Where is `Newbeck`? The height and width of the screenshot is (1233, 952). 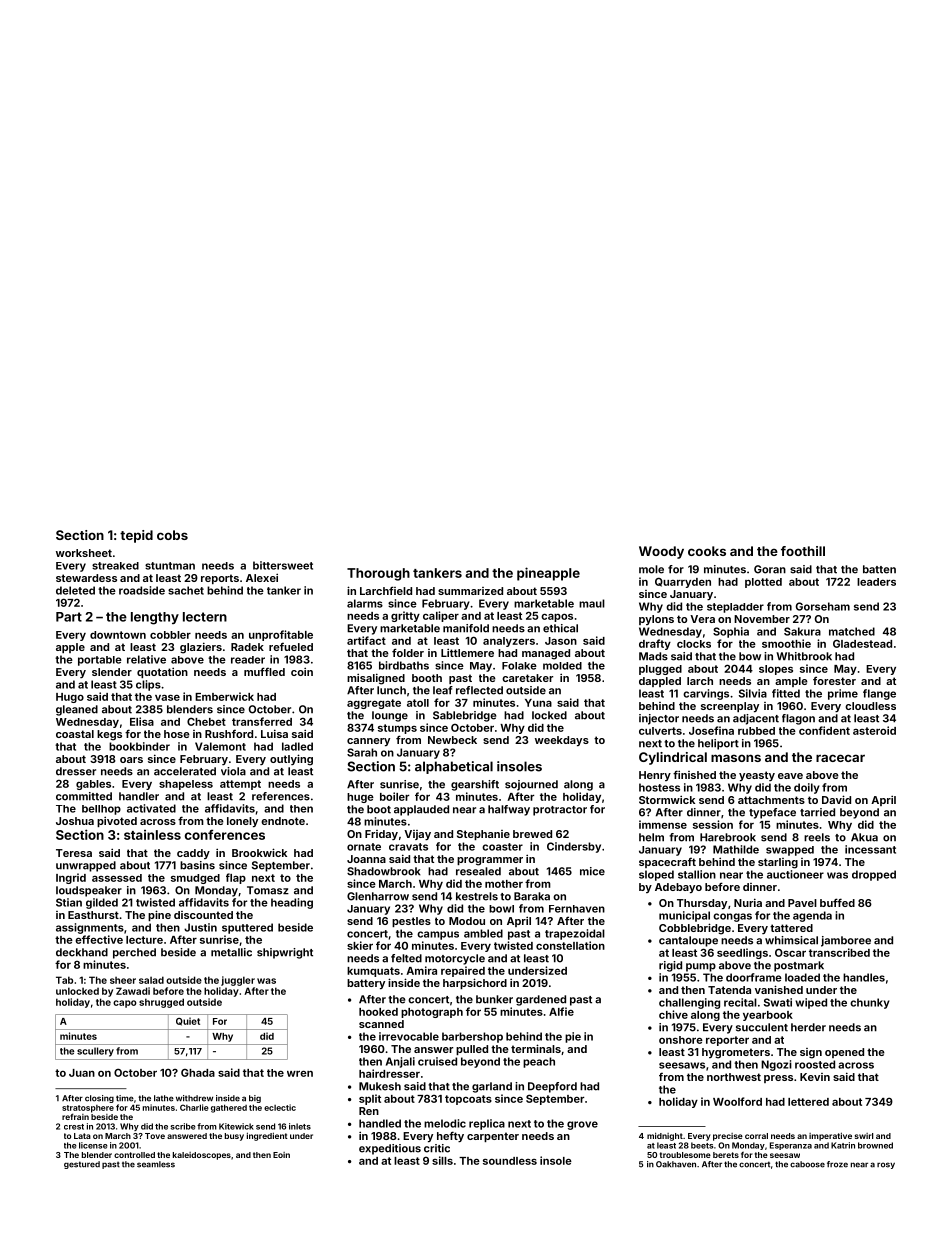 Newbeck is located at coordinates (452, 740).
